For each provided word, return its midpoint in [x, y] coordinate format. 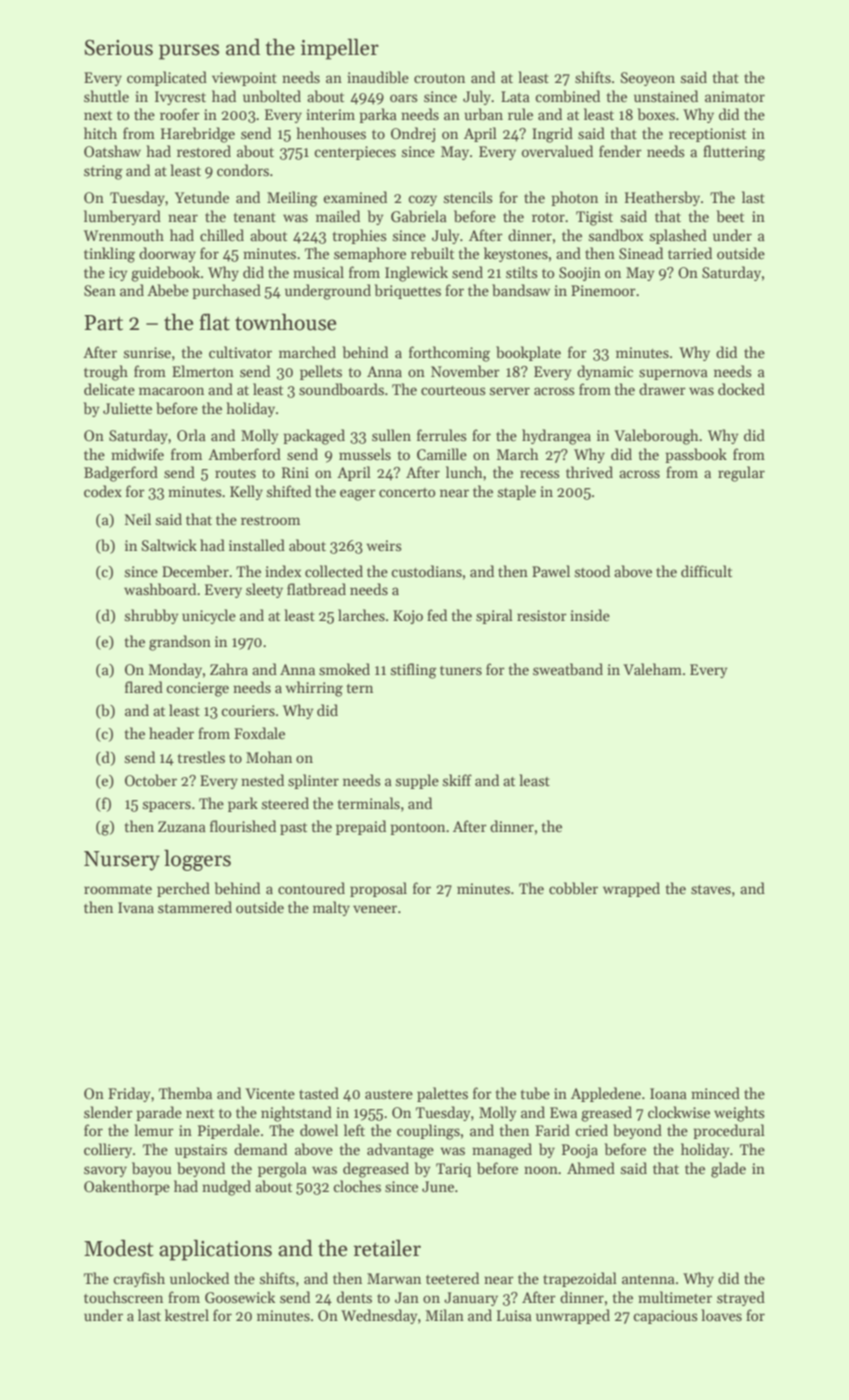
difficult [706, 571]
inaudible [378, 77]
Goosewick [240, 1297]
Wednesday [379, 1316]
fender [620, 151]
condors [243, 170]
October [151, 780]
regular [741, 474]
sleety [264, 590]
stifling [414, 671]
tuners [461, 670]
